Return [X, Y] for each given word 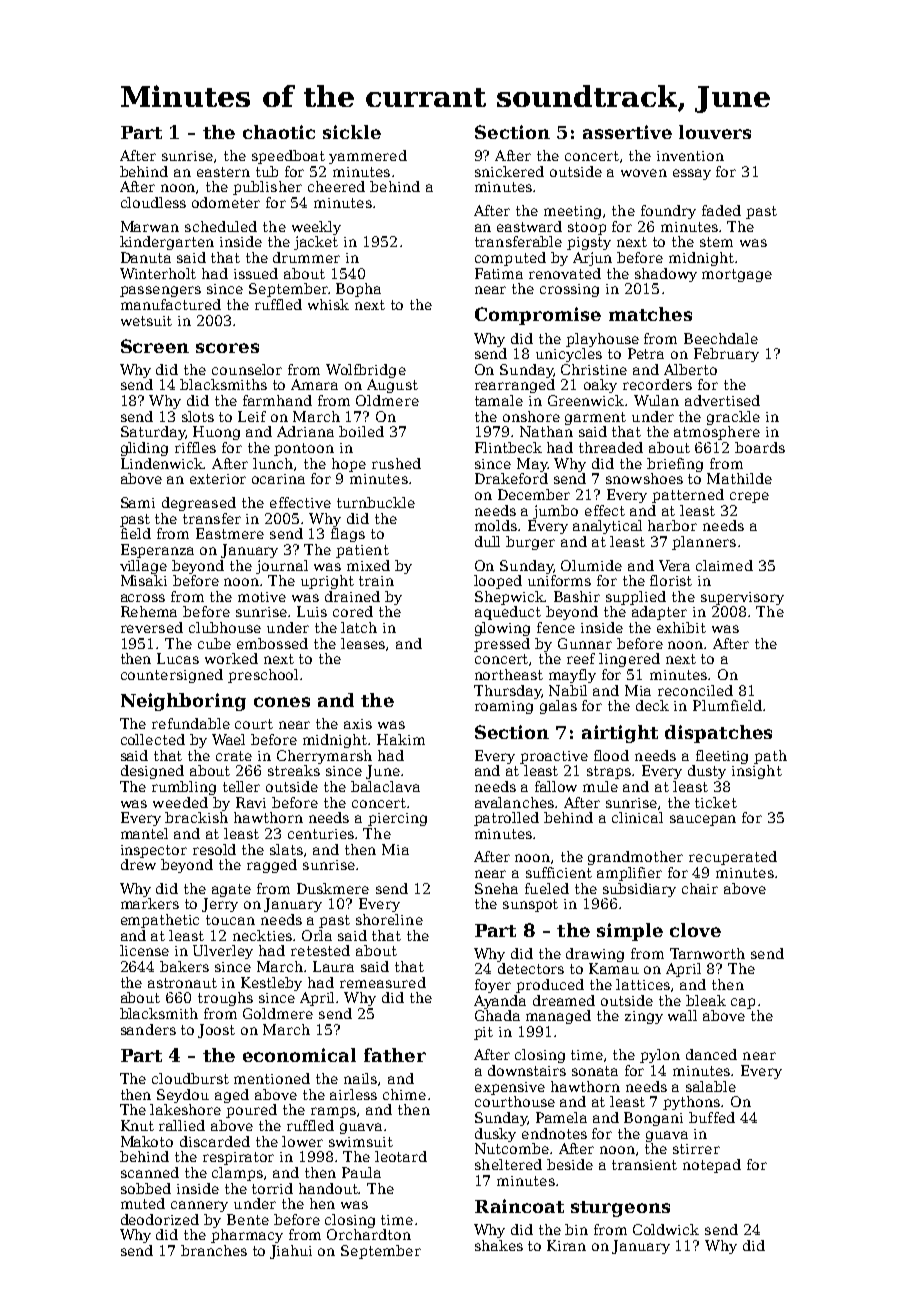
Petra [646, 353]
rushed [396, 463]
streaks [294, 770]
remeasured [383, 982]
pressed [502, 645]
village [143, 567]
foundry [668, 212]
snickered [509, 171]
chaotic [279, 132]
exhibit [681, 627]
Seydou [183, 1096]
